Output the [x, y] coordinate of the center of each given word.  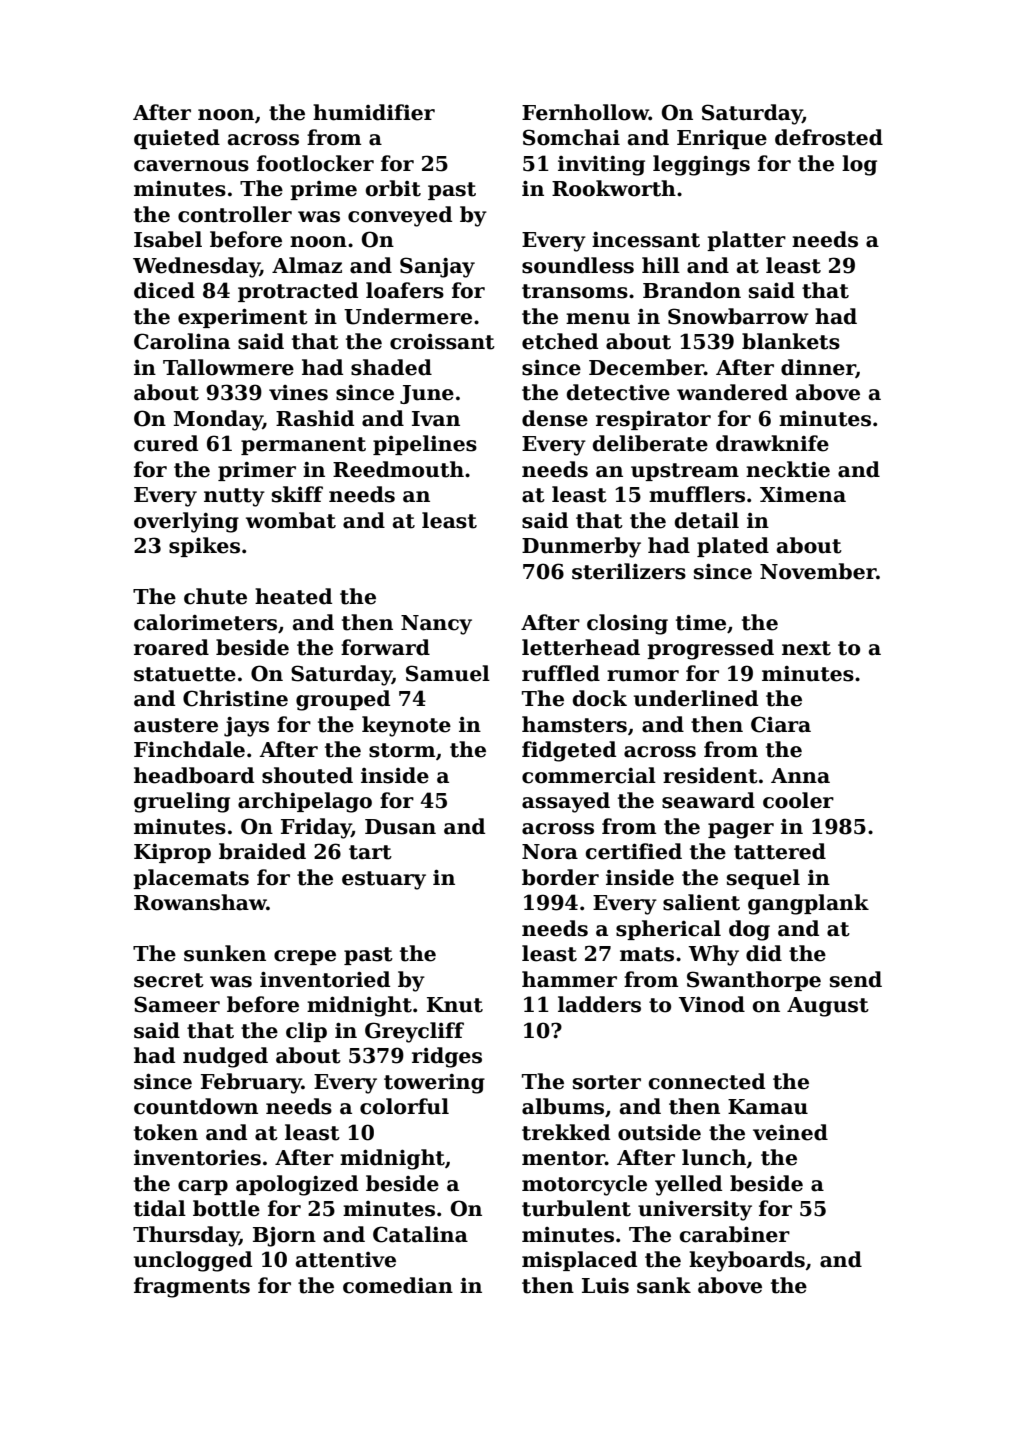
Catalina [420, 1234]
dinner [818, 368]
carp [203, 1187]
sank [664, 1285]
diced [164, 290]
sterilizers [629, 571]
